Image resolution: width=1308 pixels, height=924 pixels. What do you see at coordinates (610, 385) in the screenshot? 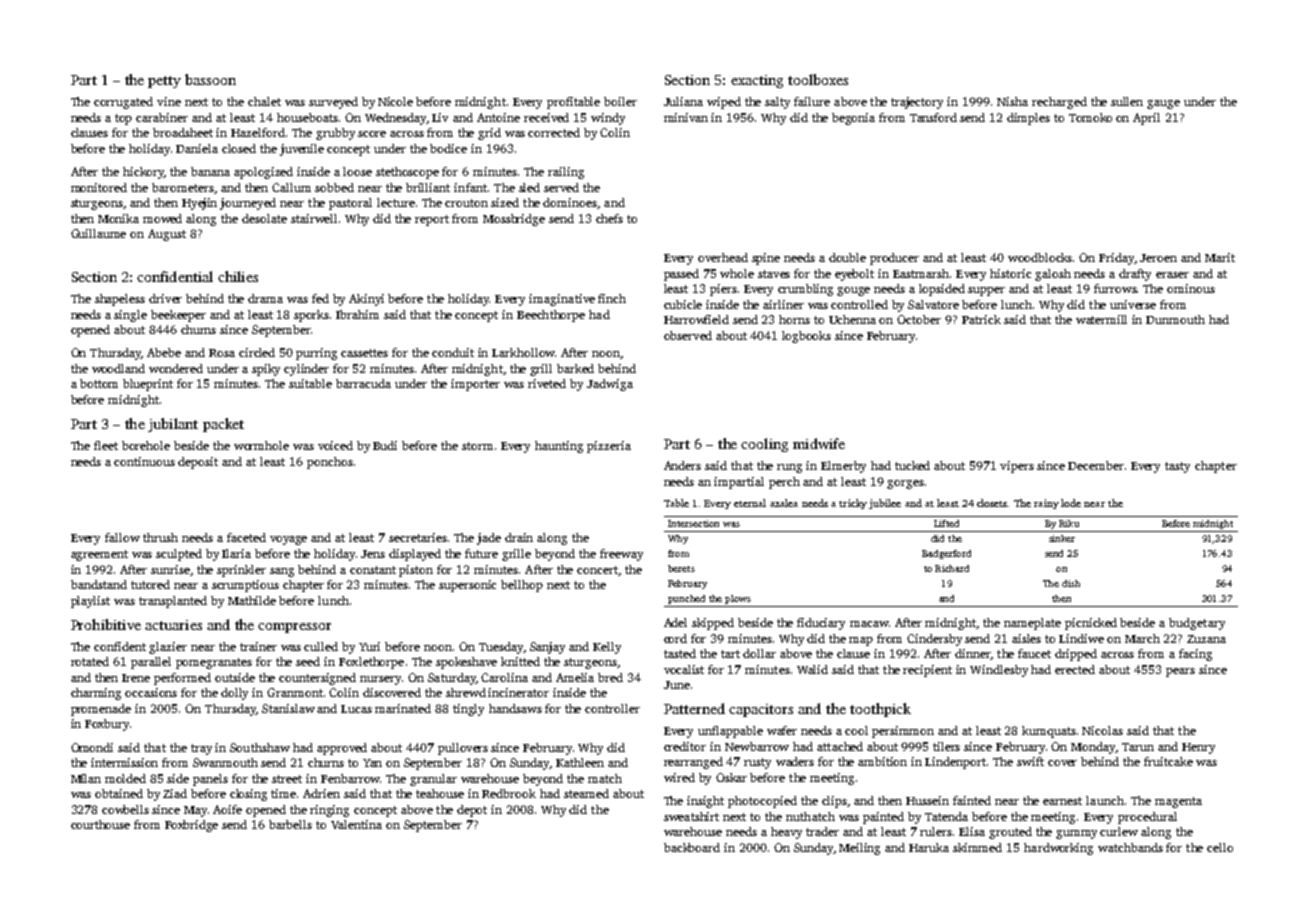
I see `Jadwiga` at bounding box center [610, 385].
